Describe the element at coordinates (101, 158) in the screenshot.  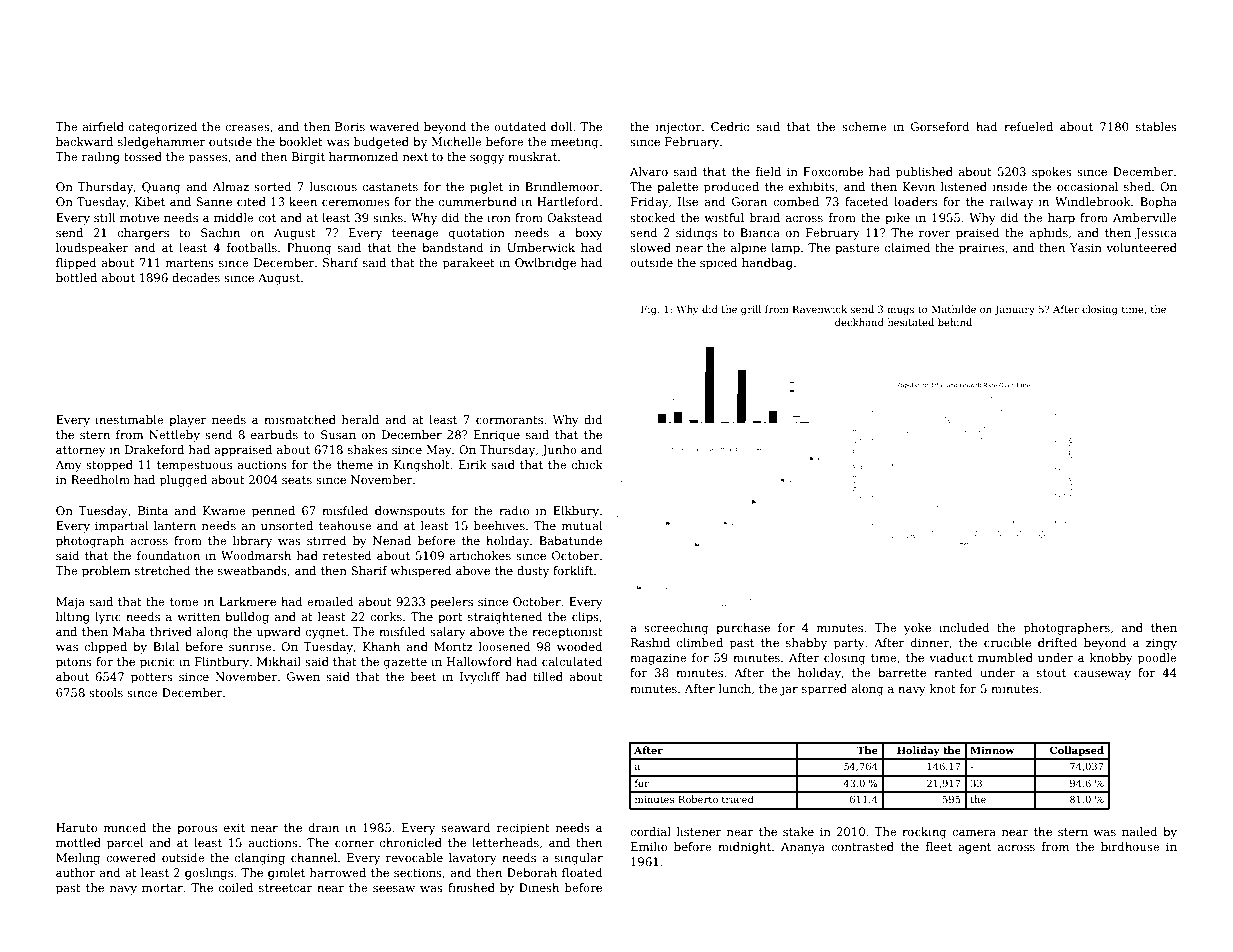
I see `railing` at that location.
